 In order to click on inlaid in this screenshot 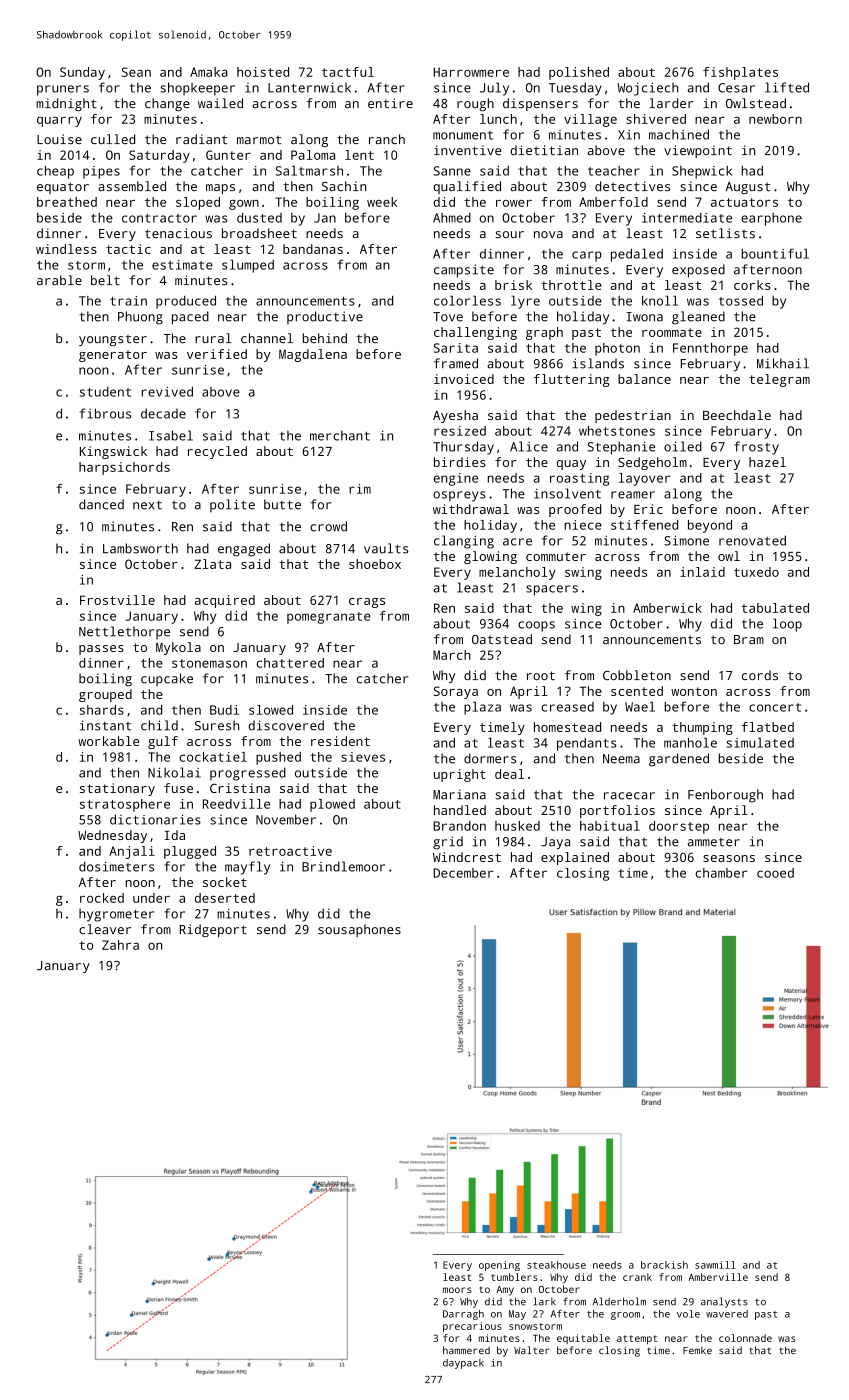, I will do `click(702, 572)`.
